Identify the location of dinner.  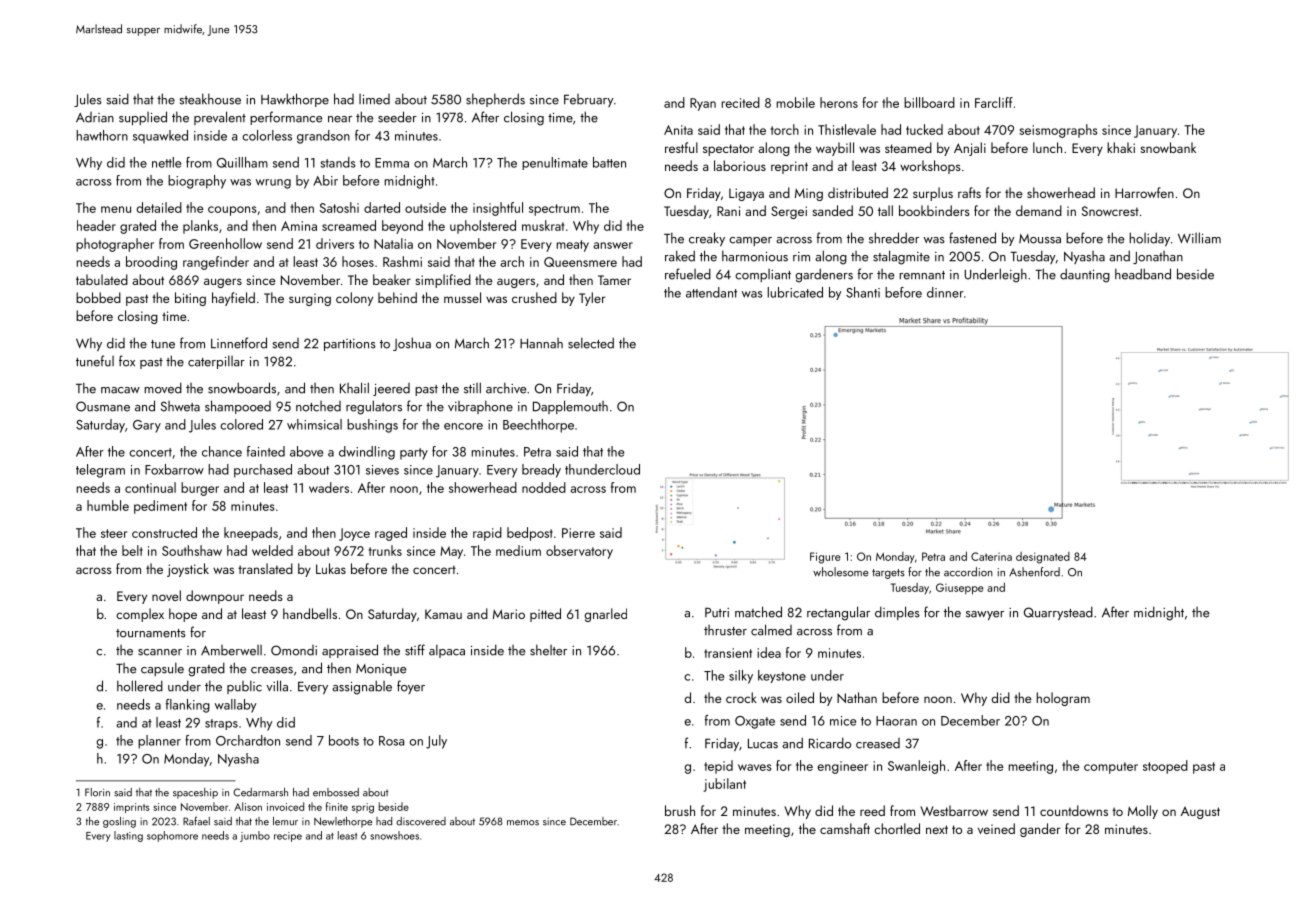
(945, 292).
